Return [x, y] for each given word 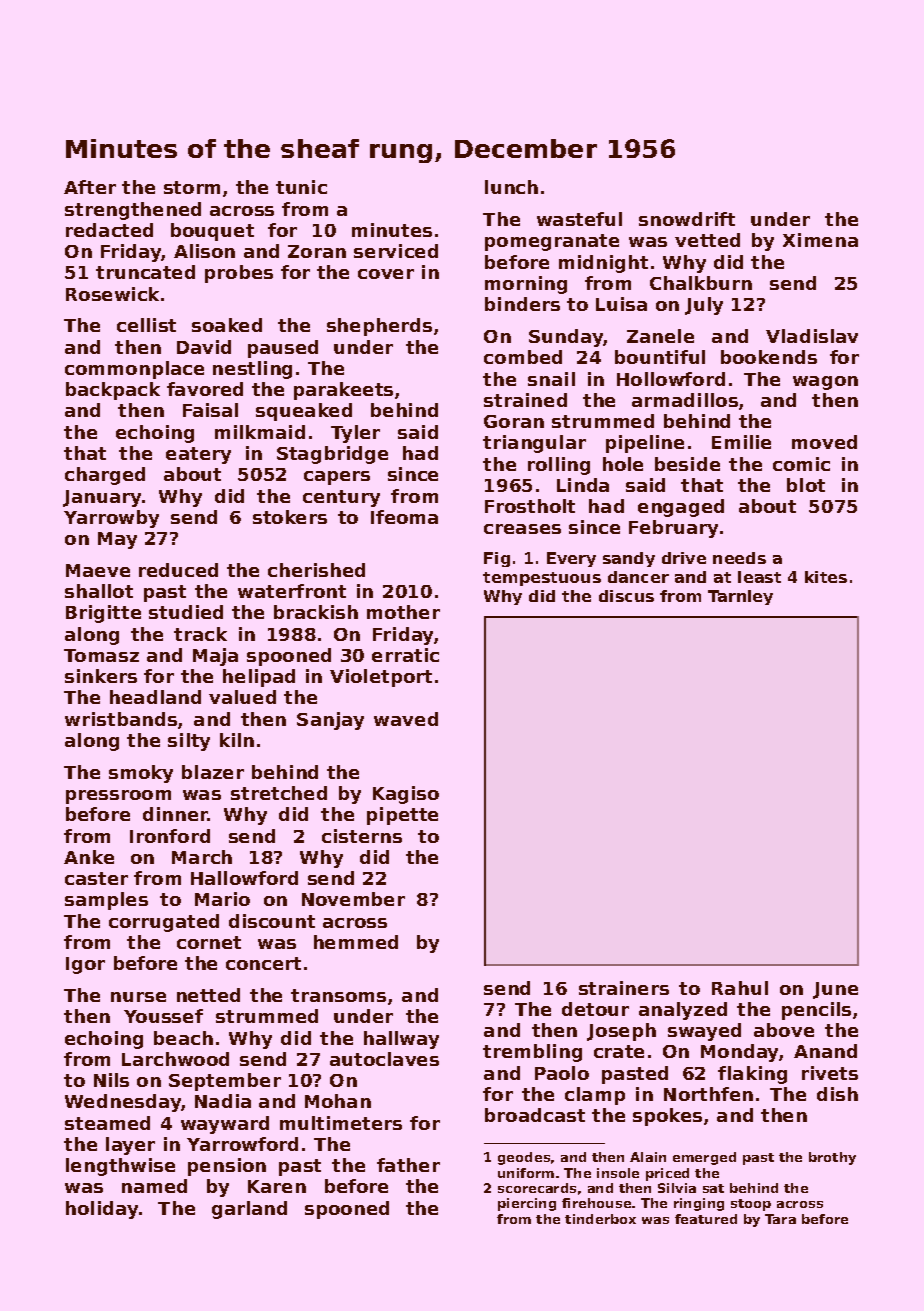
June [835, 990]
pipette [402, 816]
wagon [825, 383]
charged [105, 476]
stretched [279, 793]
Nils [111, 1080]
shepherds [379, 327]
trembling [532, 1053]
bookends [769, 357]
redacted [109, 230]
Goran [514, 421]
